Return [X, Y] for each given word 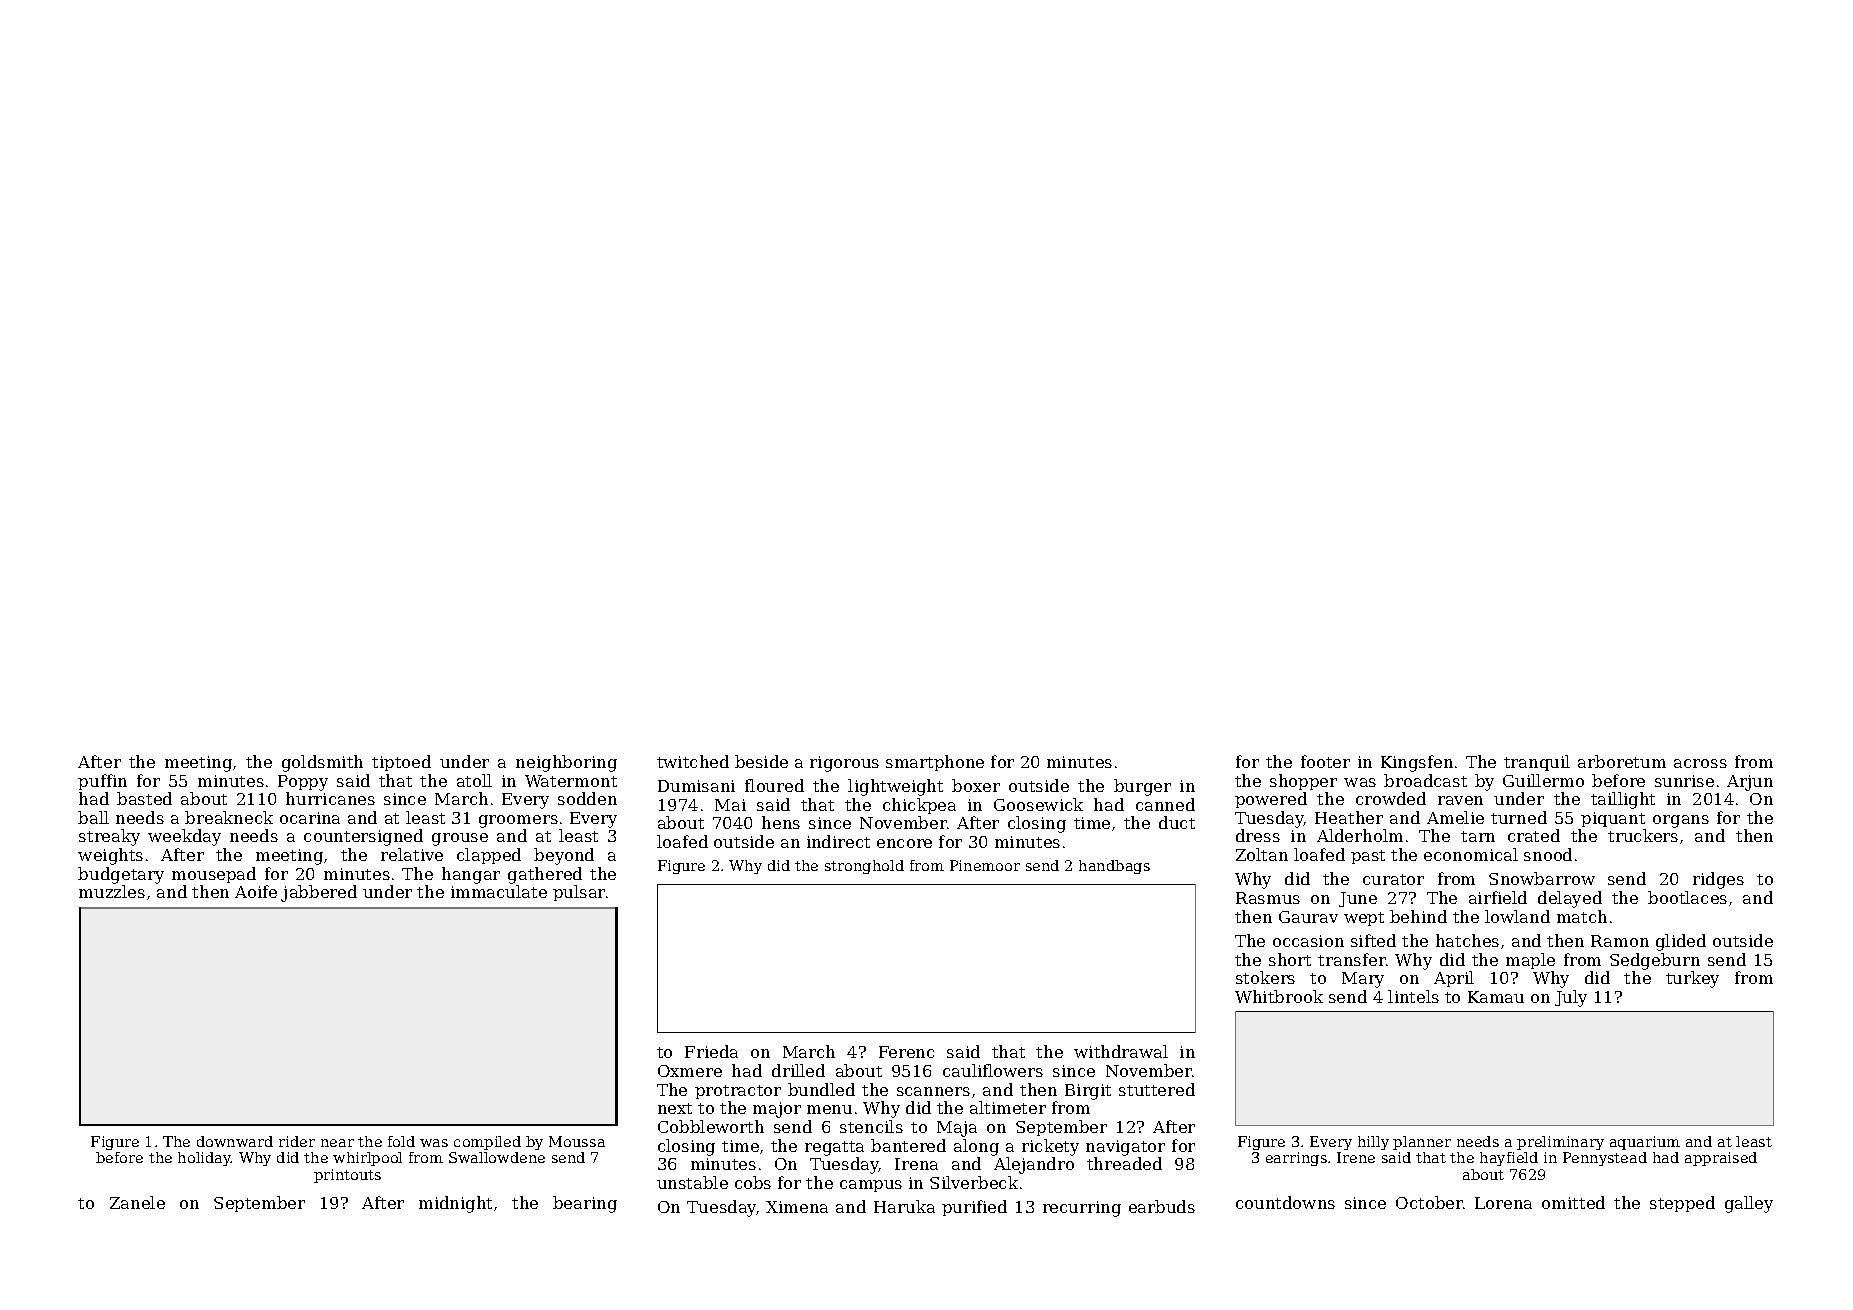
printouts [347, 1176]
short [1290, 959]
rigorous [844, 764]
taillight [1623, 800]
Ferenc [906, 1052]
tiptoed [401, 763]
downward [235, 1141]
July [1571, 998]
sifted [1373, 940]
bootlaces [1687, 897]
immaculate [499, 891]
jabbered [319, 893]
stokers [1265, 977]
